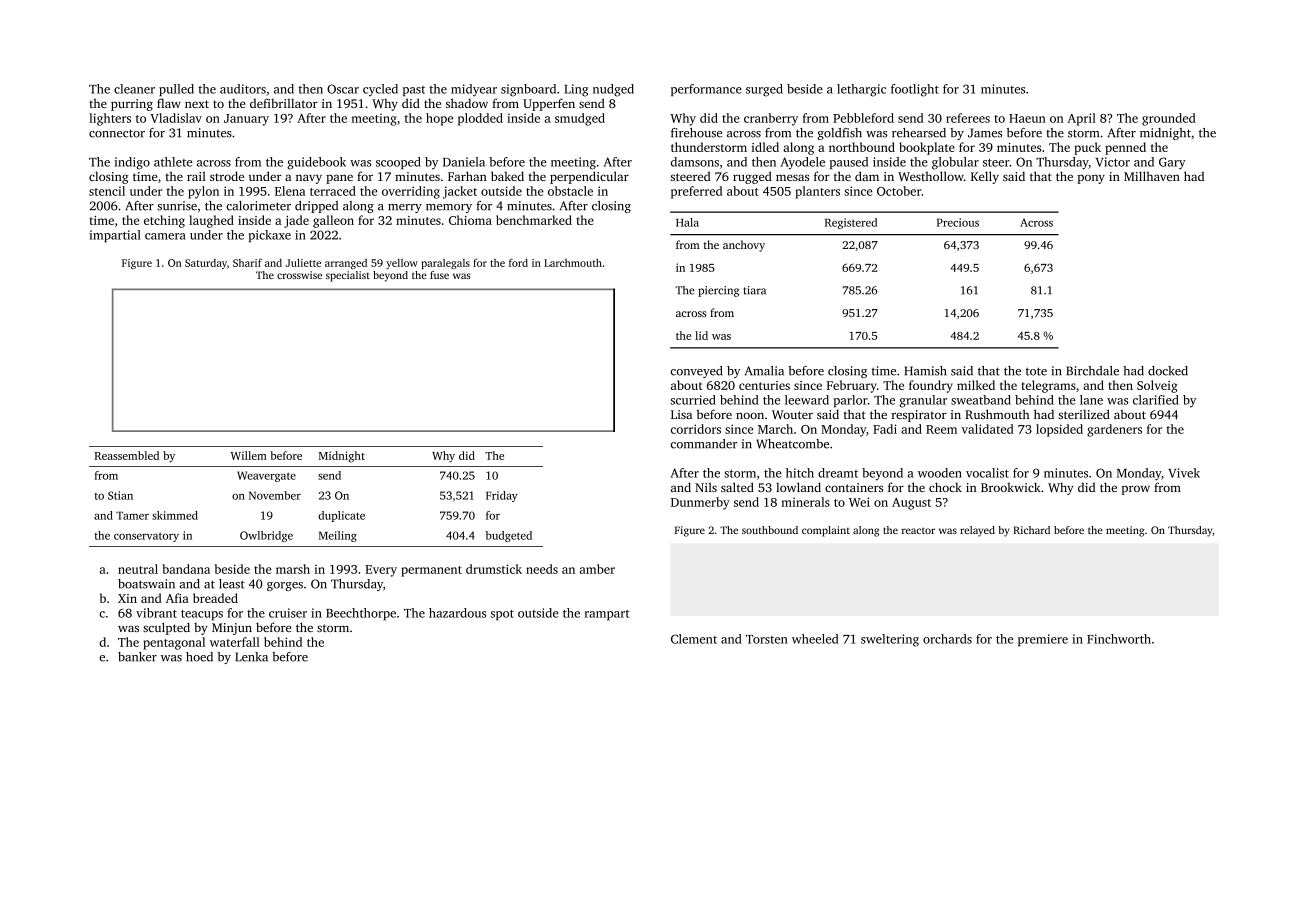 The width and height of the document is (1308, 924). What do you see at coordinates (1011, 487) in the document?
I see `Brookwick` at bounding box center [1011, 487].
